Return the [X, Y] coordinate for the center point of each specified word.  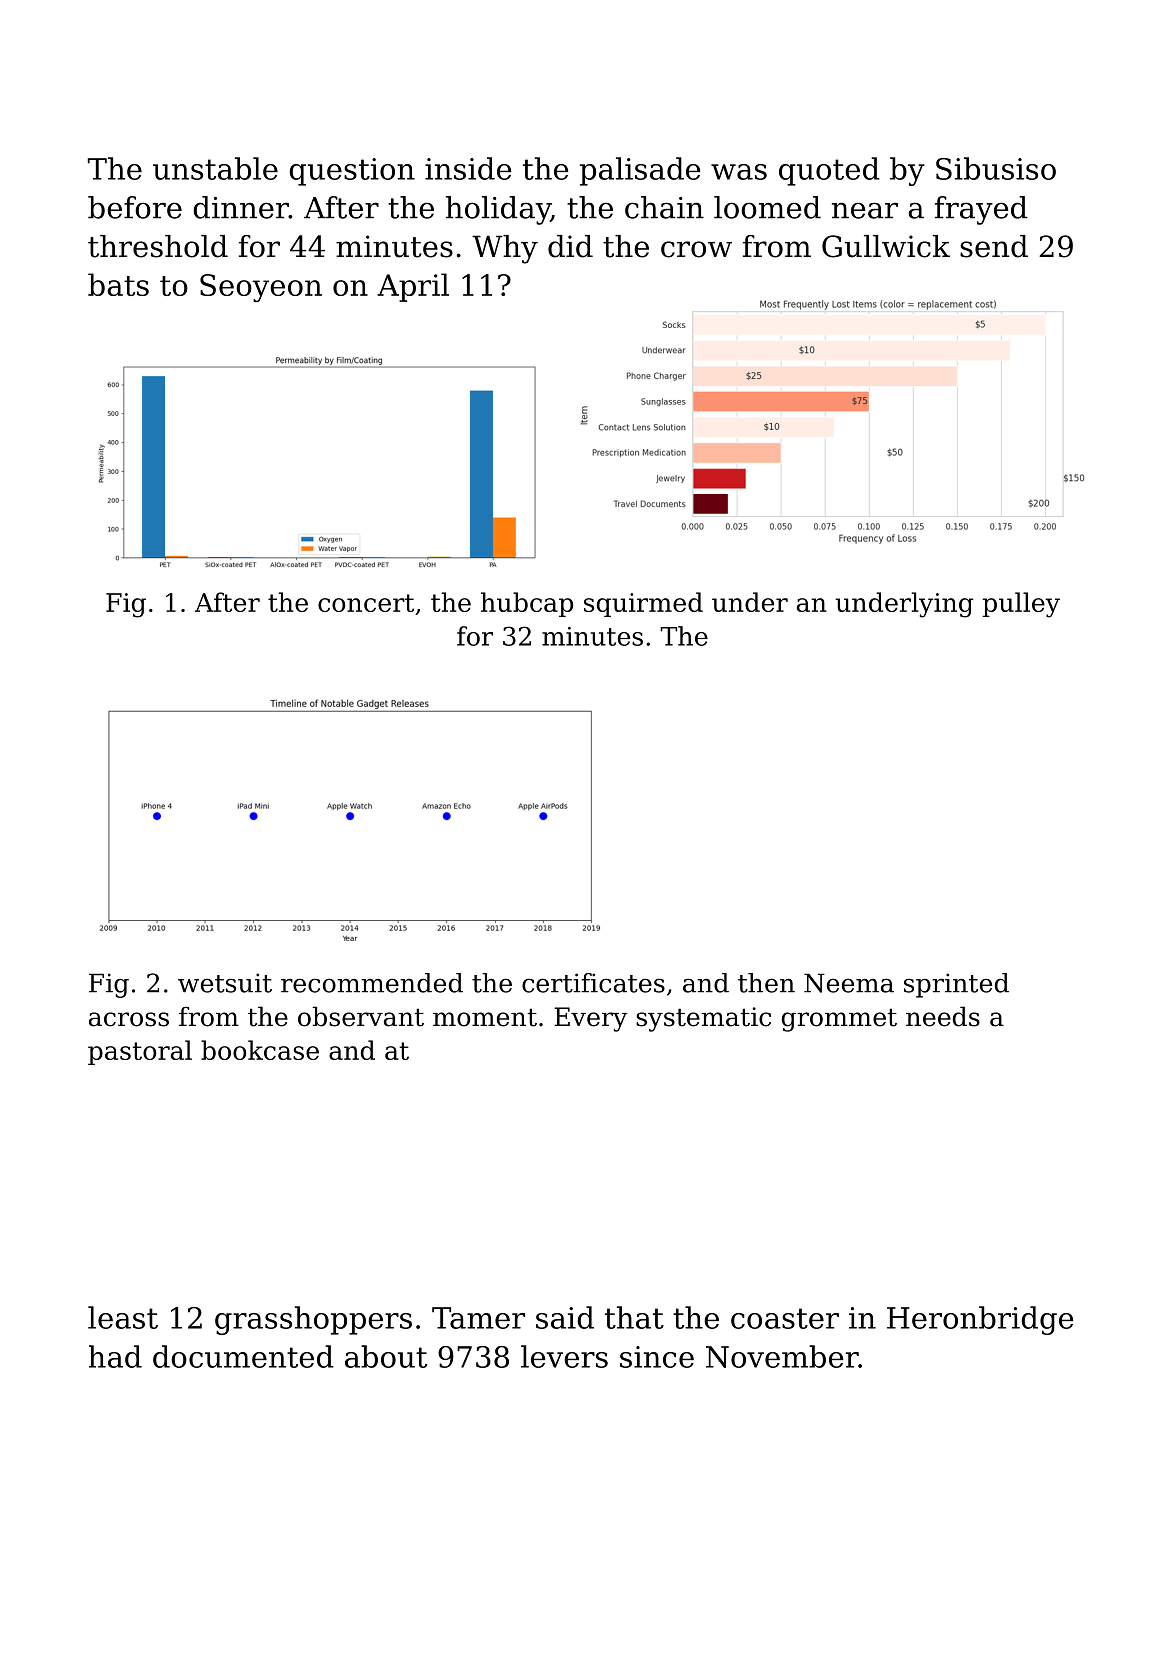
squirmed [643, 604]
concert [366, 603]
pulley [1021, 605]
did [570, 246]
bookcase [260, 1050]
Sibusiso [996, 168]
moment [485, 1017]
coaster [785, 1318]
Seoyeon [261, 288]
